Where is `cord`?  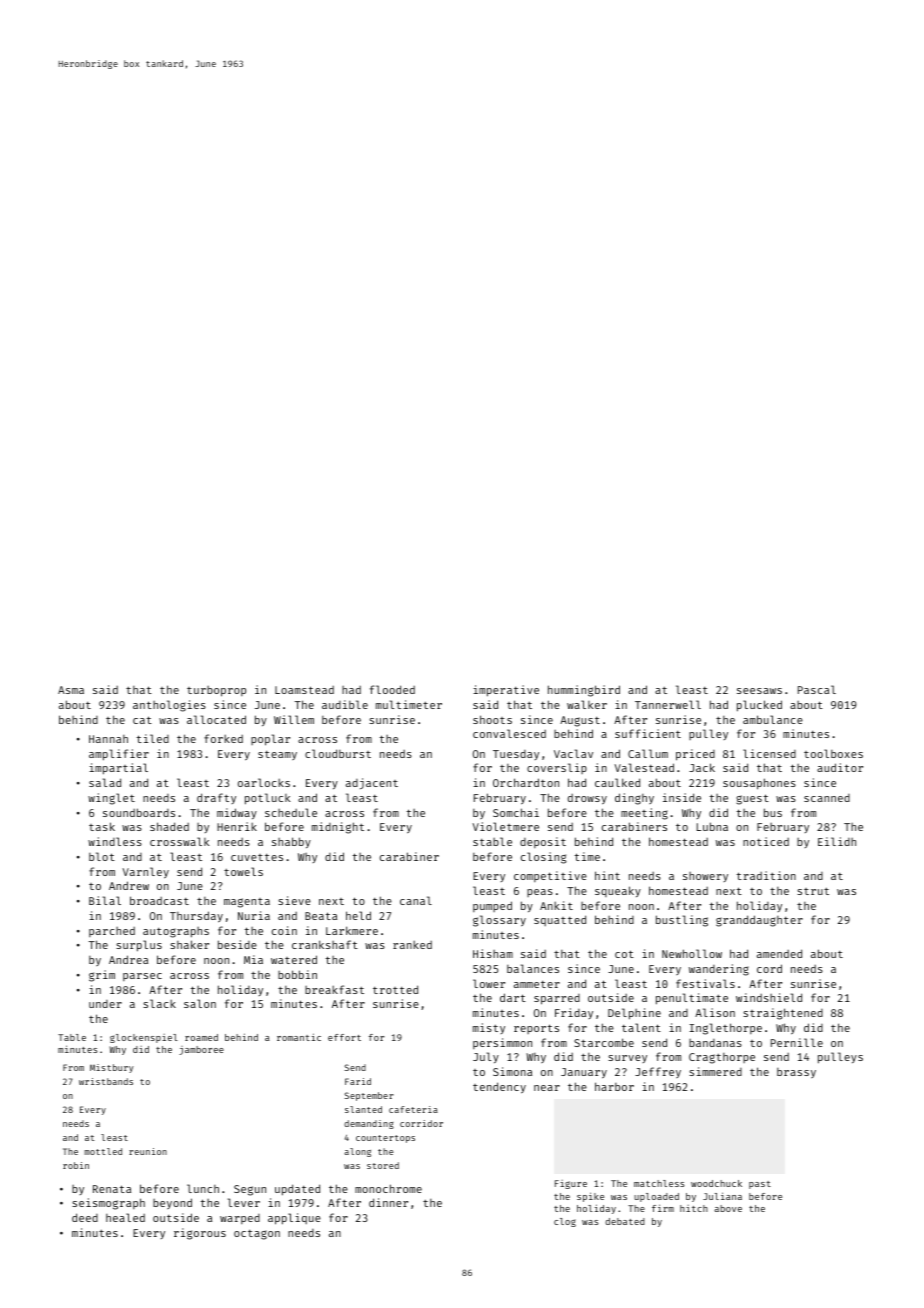 cord is located at coordinates (769, 968).
